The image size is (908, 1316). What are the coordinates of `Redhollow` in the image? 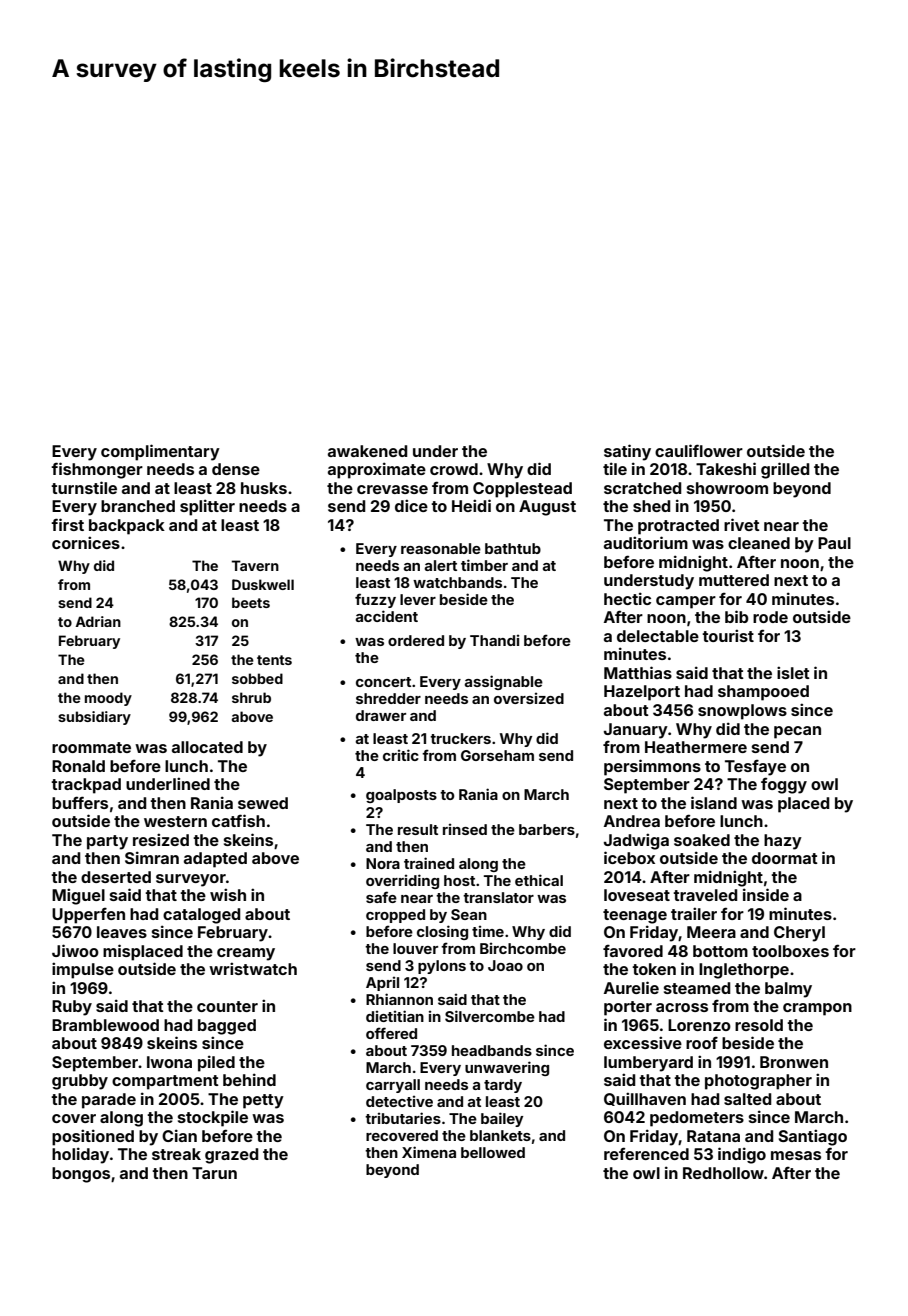 It's located at (723, 1173).
